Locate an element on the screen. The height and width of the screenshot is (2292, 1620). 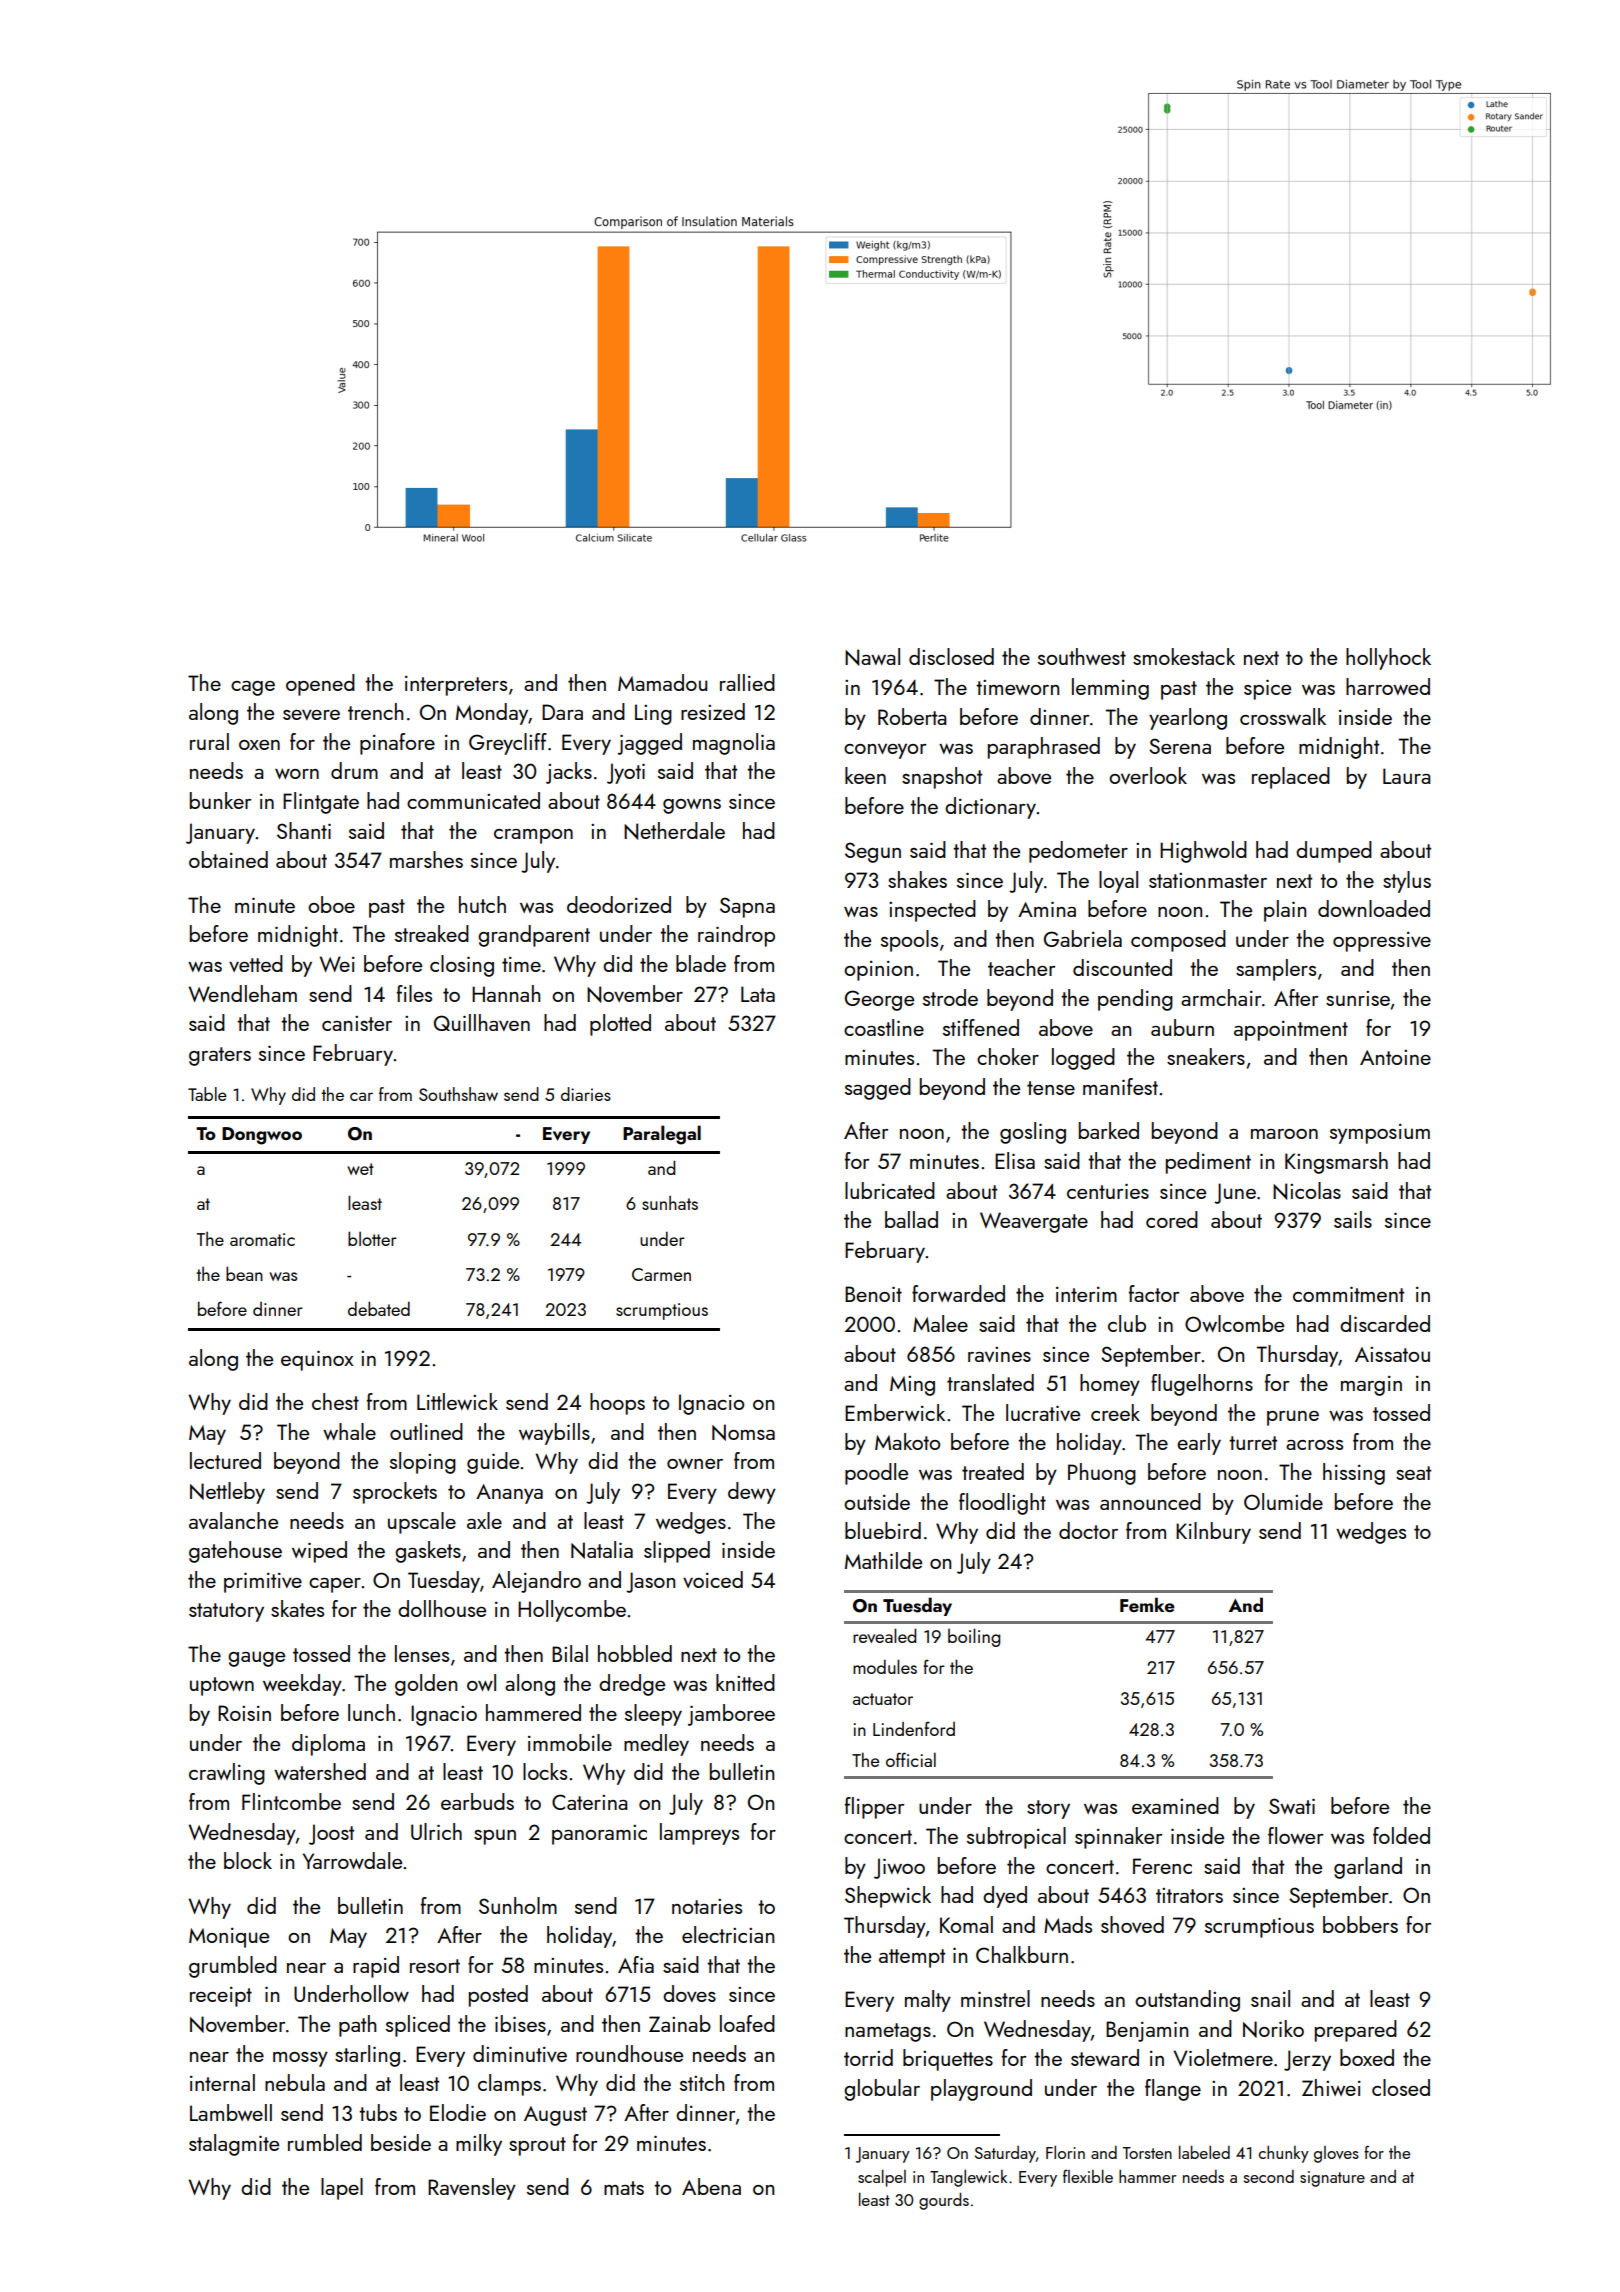
sprout is located at coordinates (537, 2146).
